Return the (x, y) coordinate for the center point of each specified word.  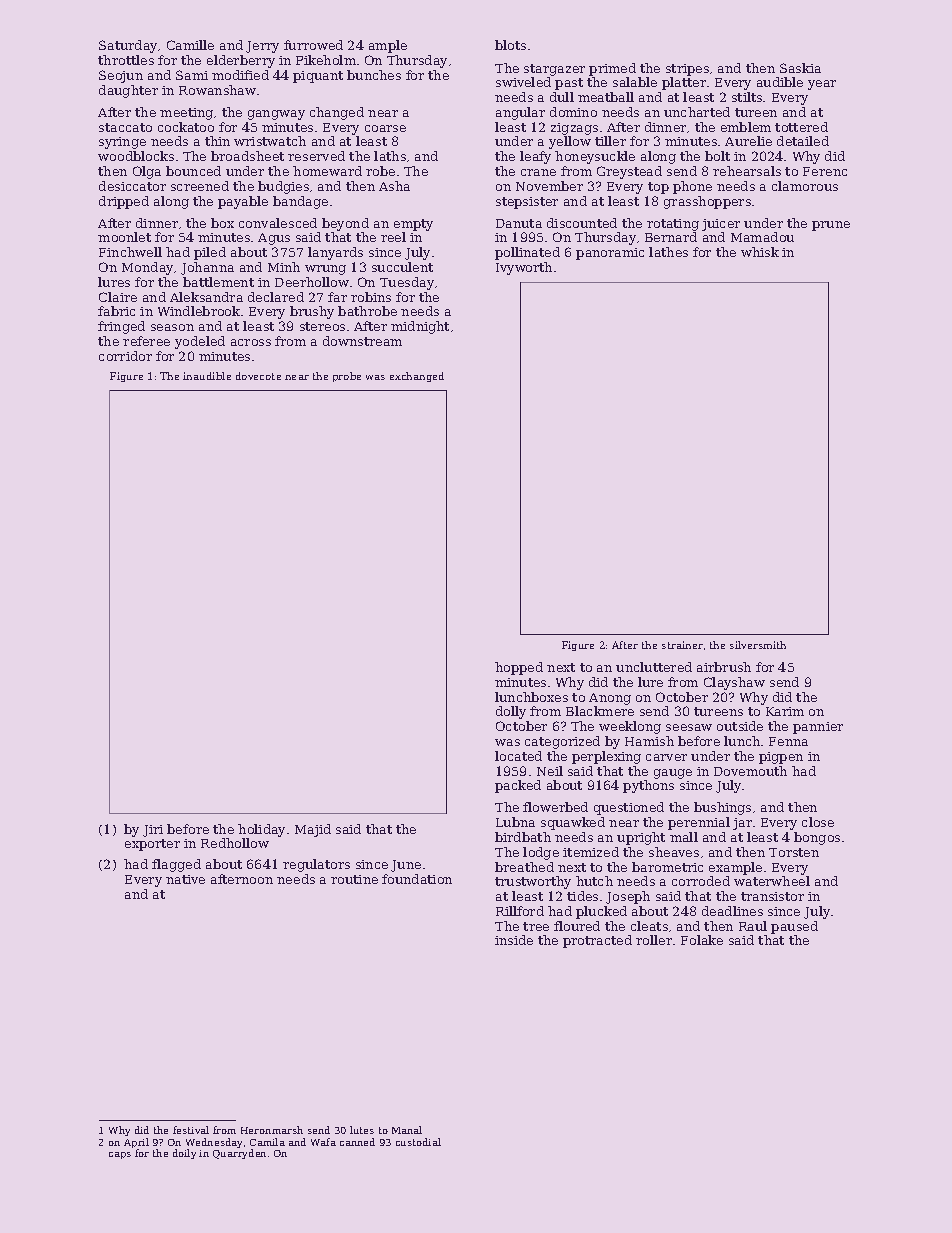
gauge (673, 774)
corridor (125, 356)
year (822, 85)
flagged (176, 865)
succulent (402, 267)
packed (518, 786)
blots (510, 45)
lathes (668, 252)
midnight (420, 327)
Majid (313, 830)
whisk (760, 252)
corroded (701, 881)
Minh (284, 267)
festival (191, 1130)
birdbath (523, 837)
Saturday (128, 46)
